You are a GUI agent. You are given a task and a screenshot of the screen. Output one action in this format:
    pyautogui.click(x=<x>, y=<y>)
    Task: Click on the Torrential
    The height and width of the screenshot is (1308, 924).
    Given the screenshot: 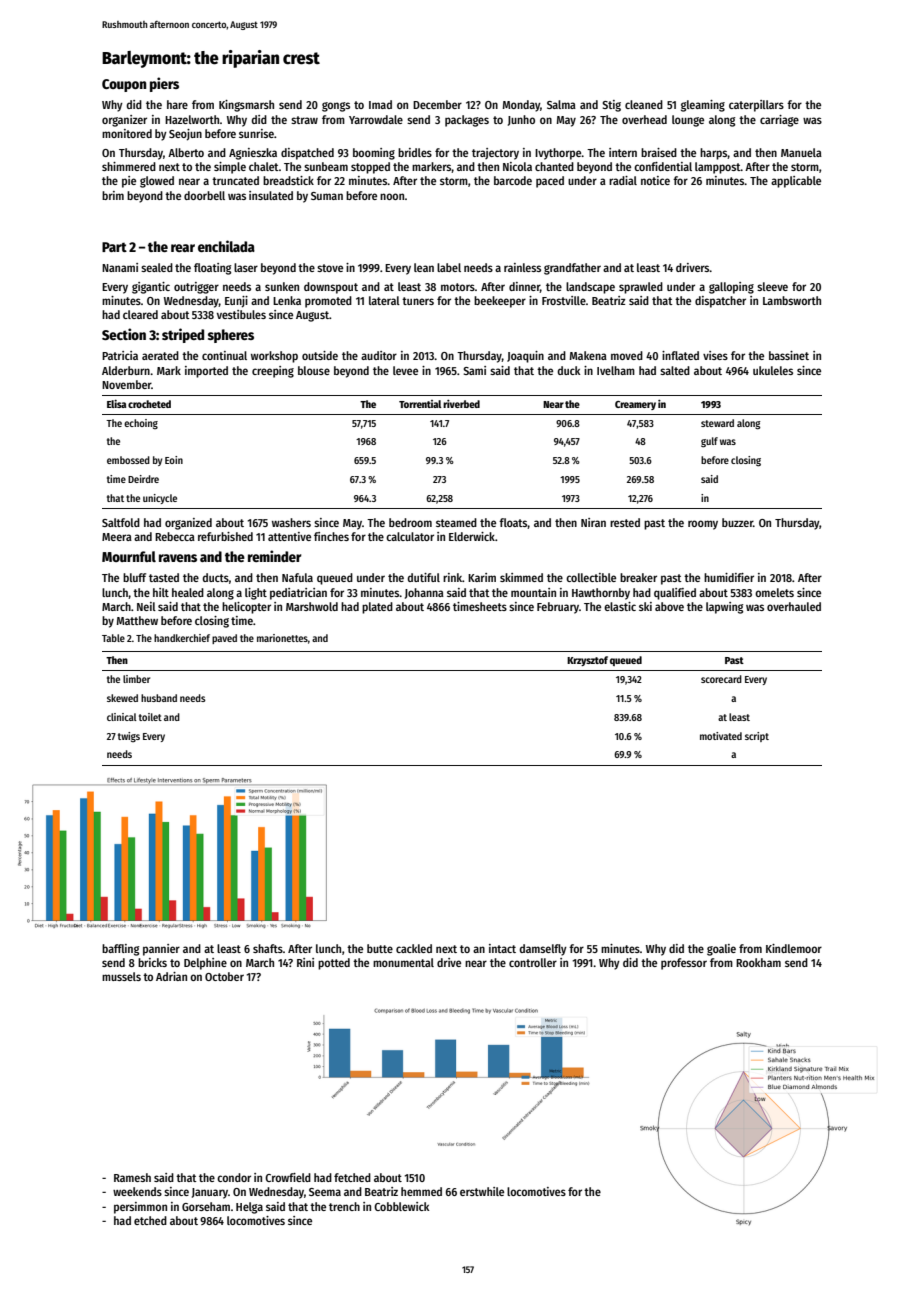 What is the action you would take?
    pyautogui.click(x=420, y=404)
